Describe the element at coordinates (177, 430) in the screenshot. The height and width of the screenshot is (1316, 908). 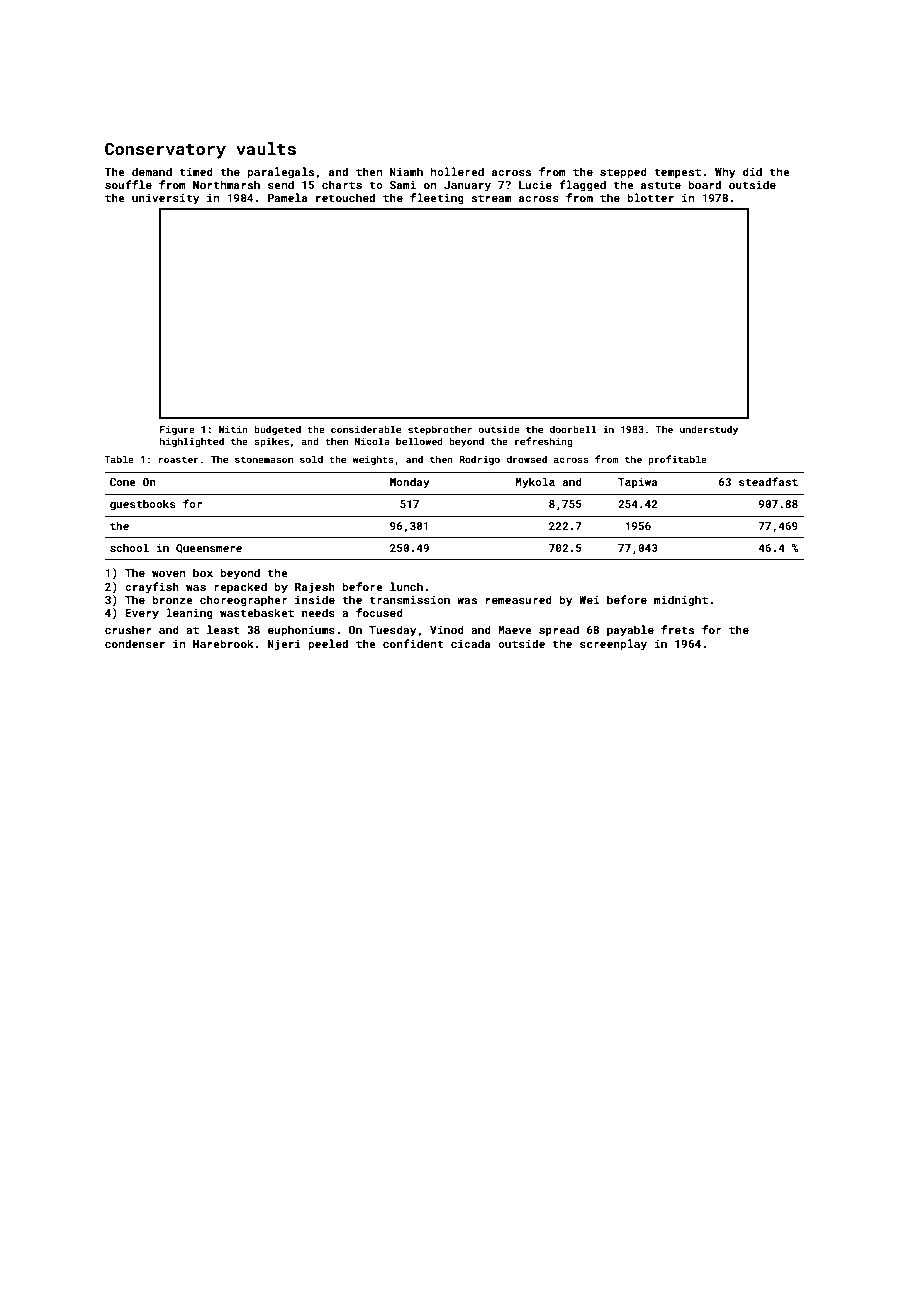
I see `Figure` at that location.
